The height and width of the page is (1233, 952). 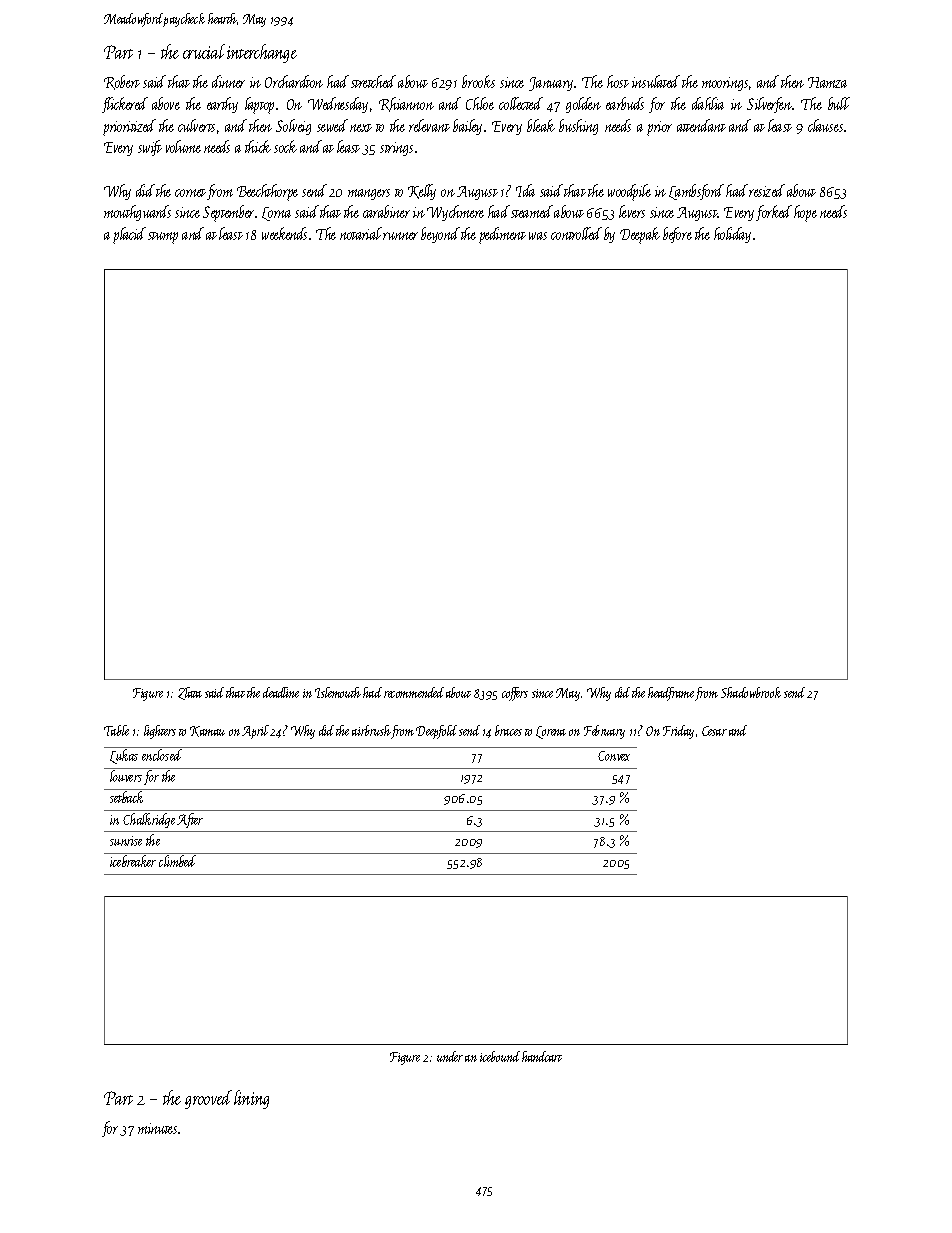 What do you see at coordinates (400, 236) in the page?
I see `runner` at bounding box center [400, 236].
